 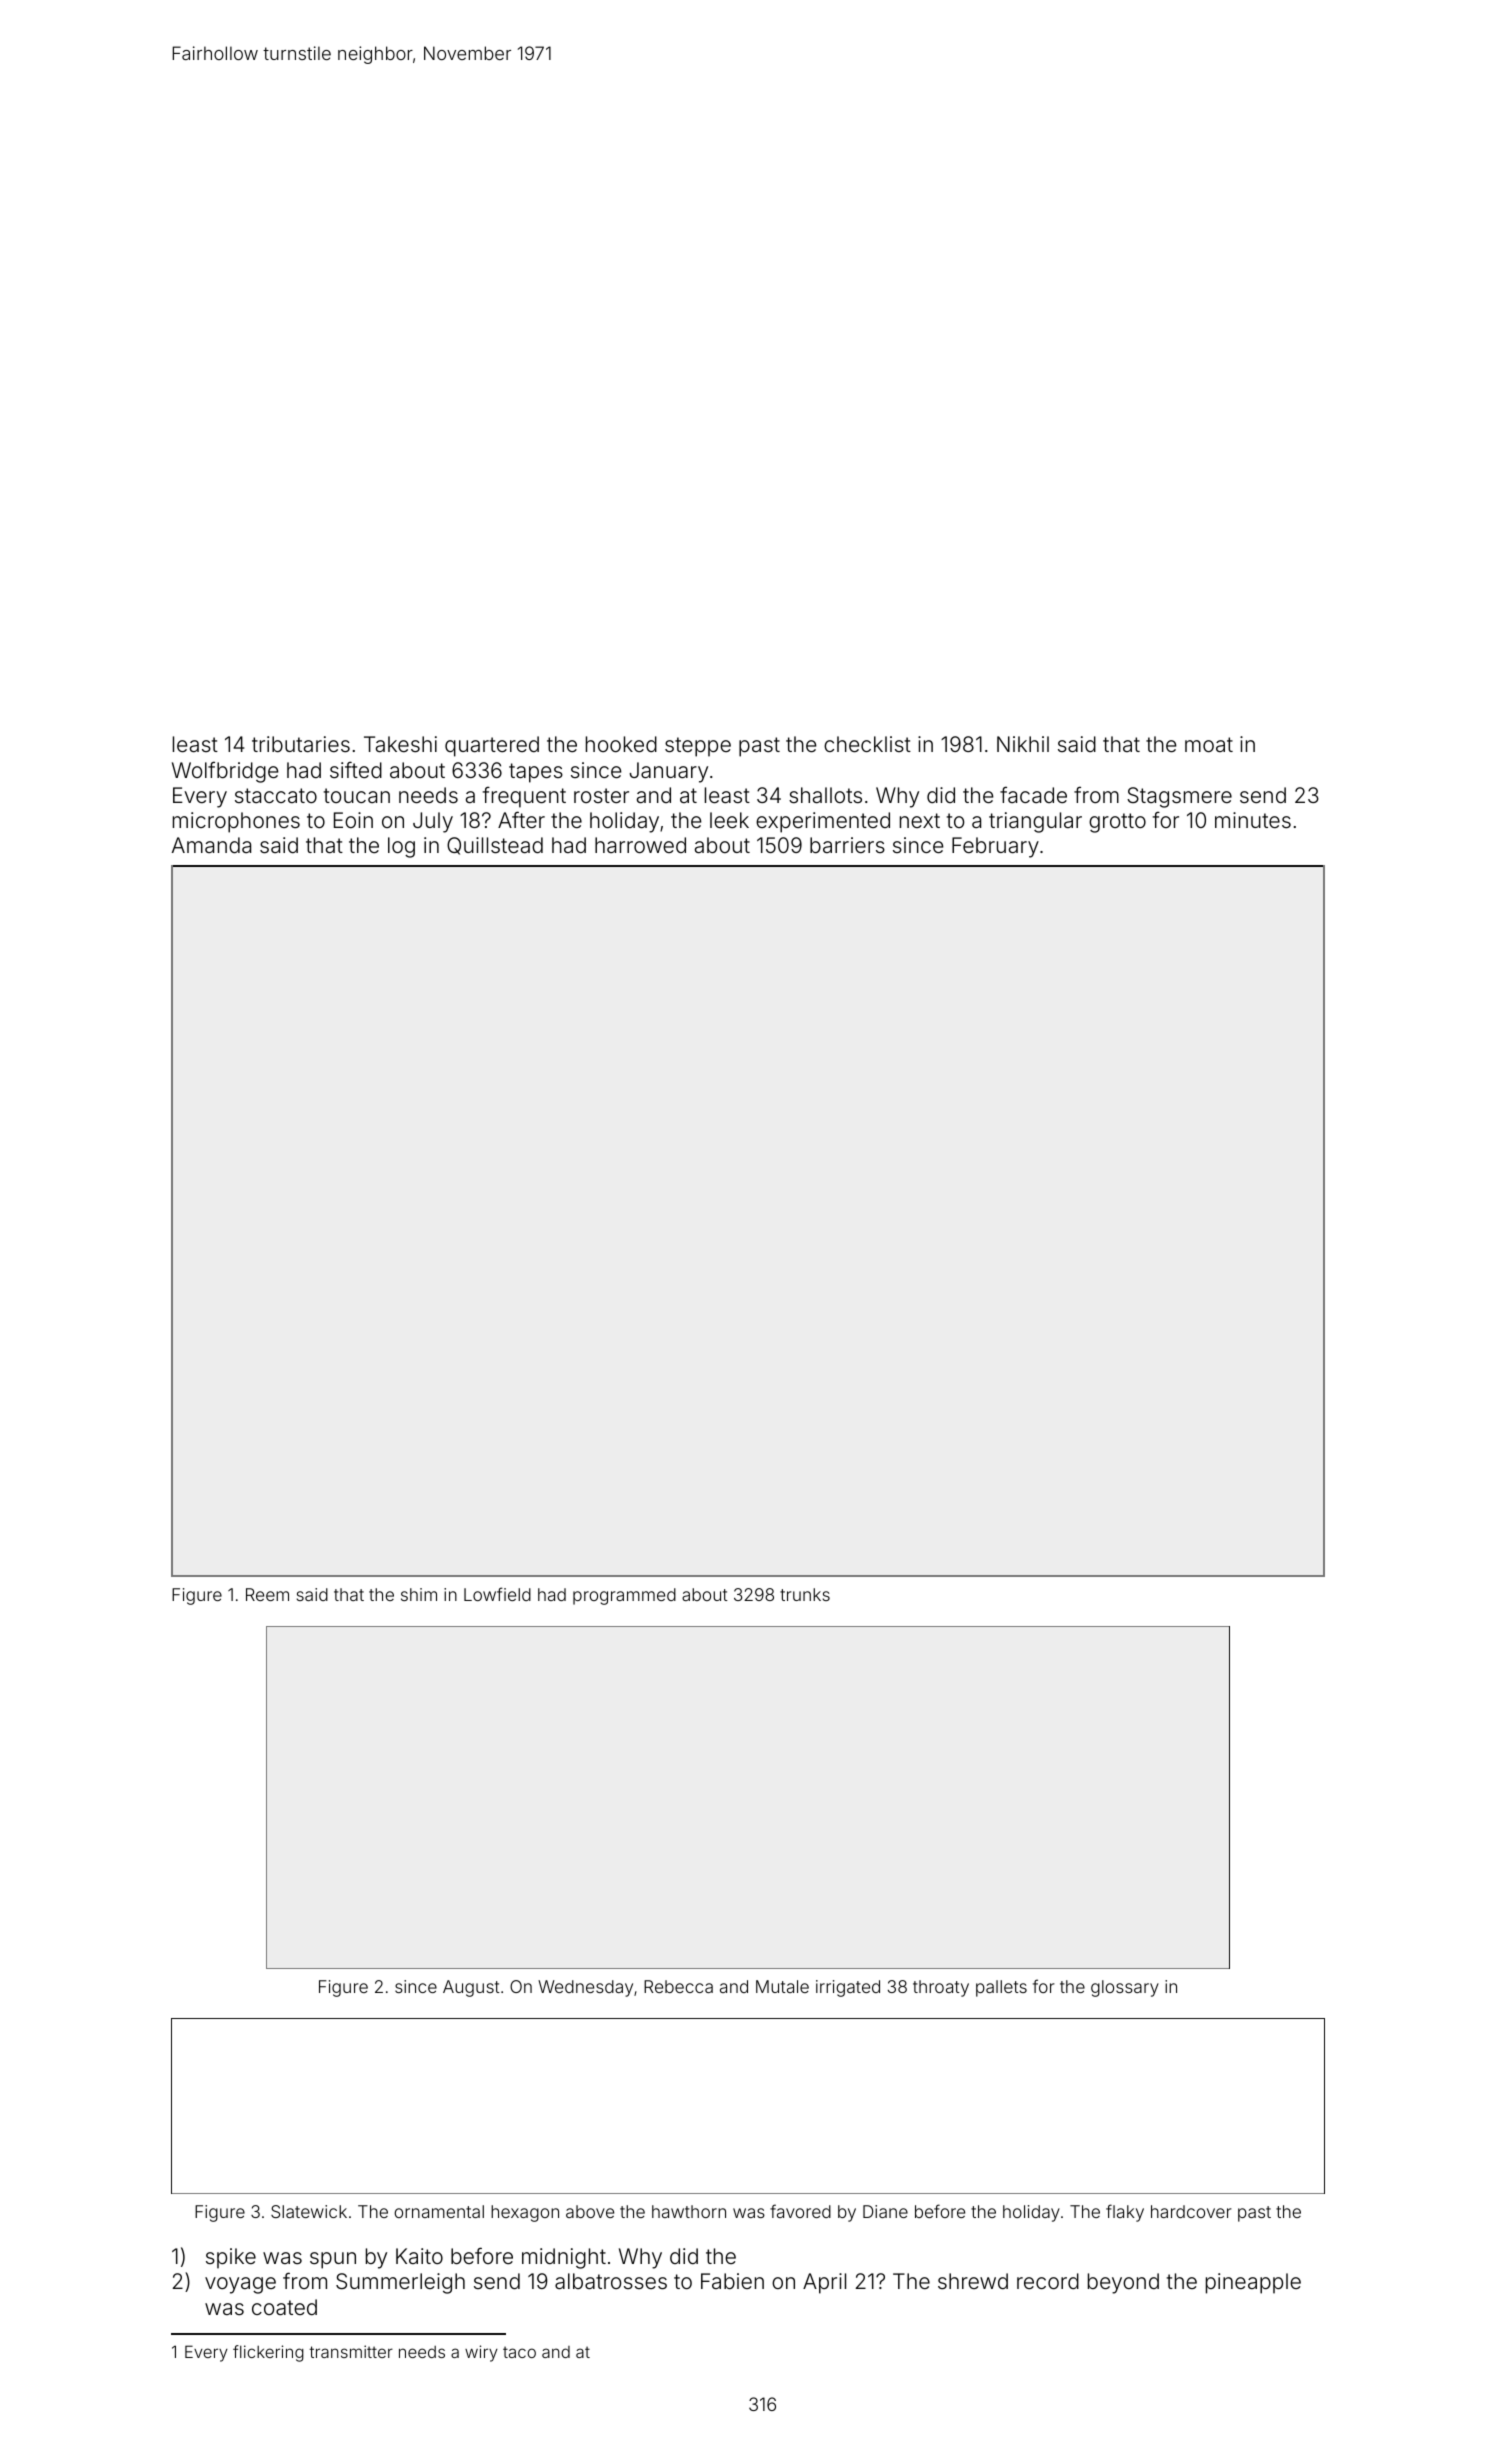 What do you see at coordinates (590, 2211) in the document?
I see `above` at bounding box center [590, 2211].
